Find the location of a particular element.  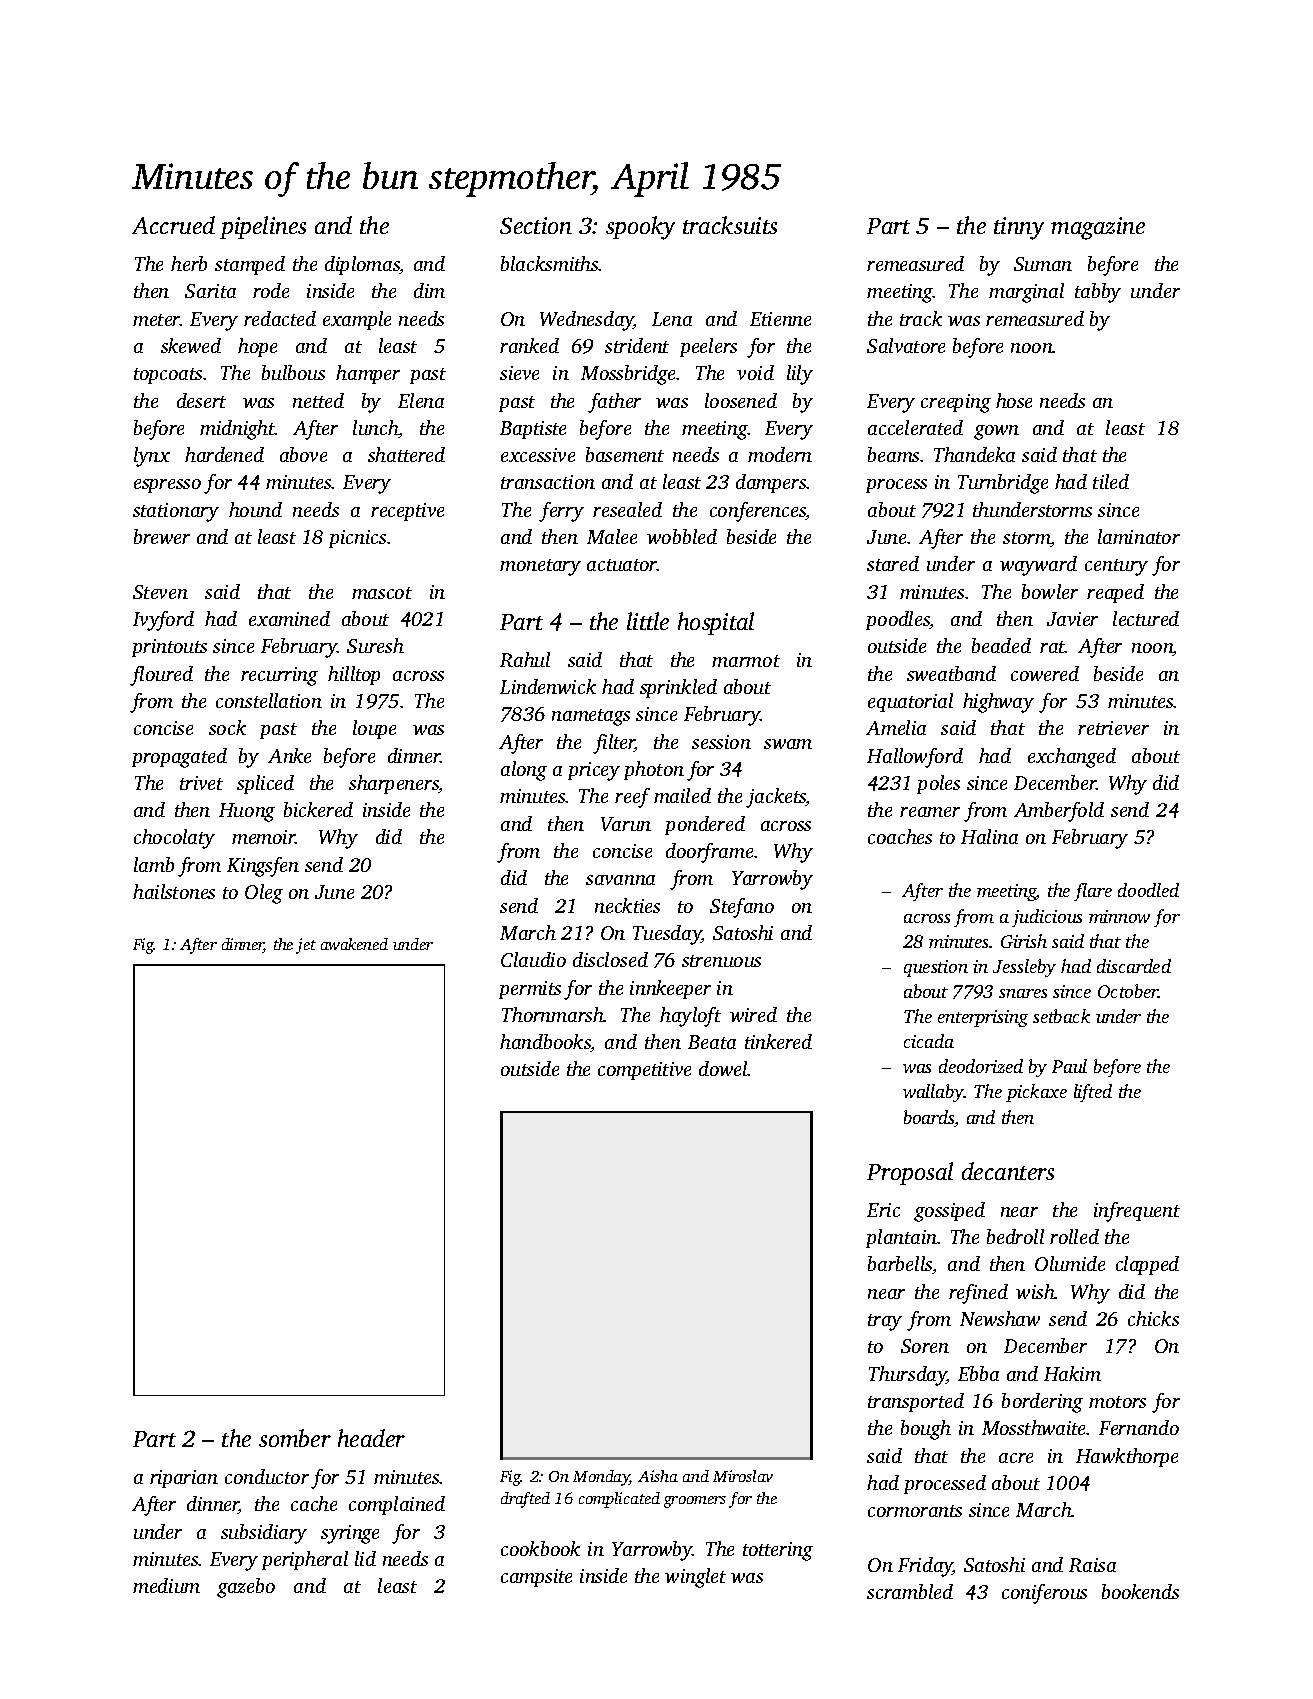

basement is located at coordinates (625, 454).
